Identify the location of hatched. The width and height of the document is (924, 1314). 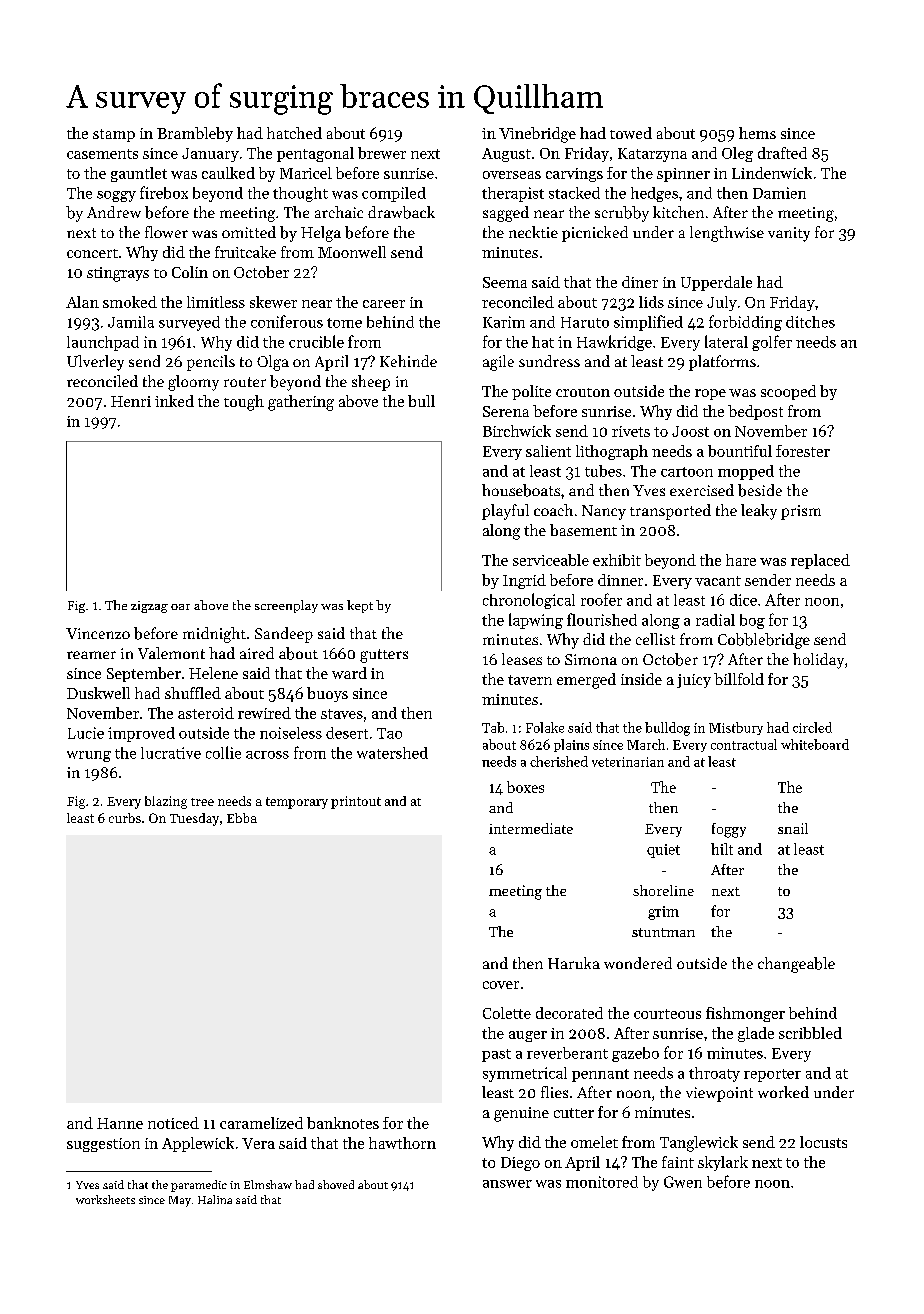
(294, 133).
